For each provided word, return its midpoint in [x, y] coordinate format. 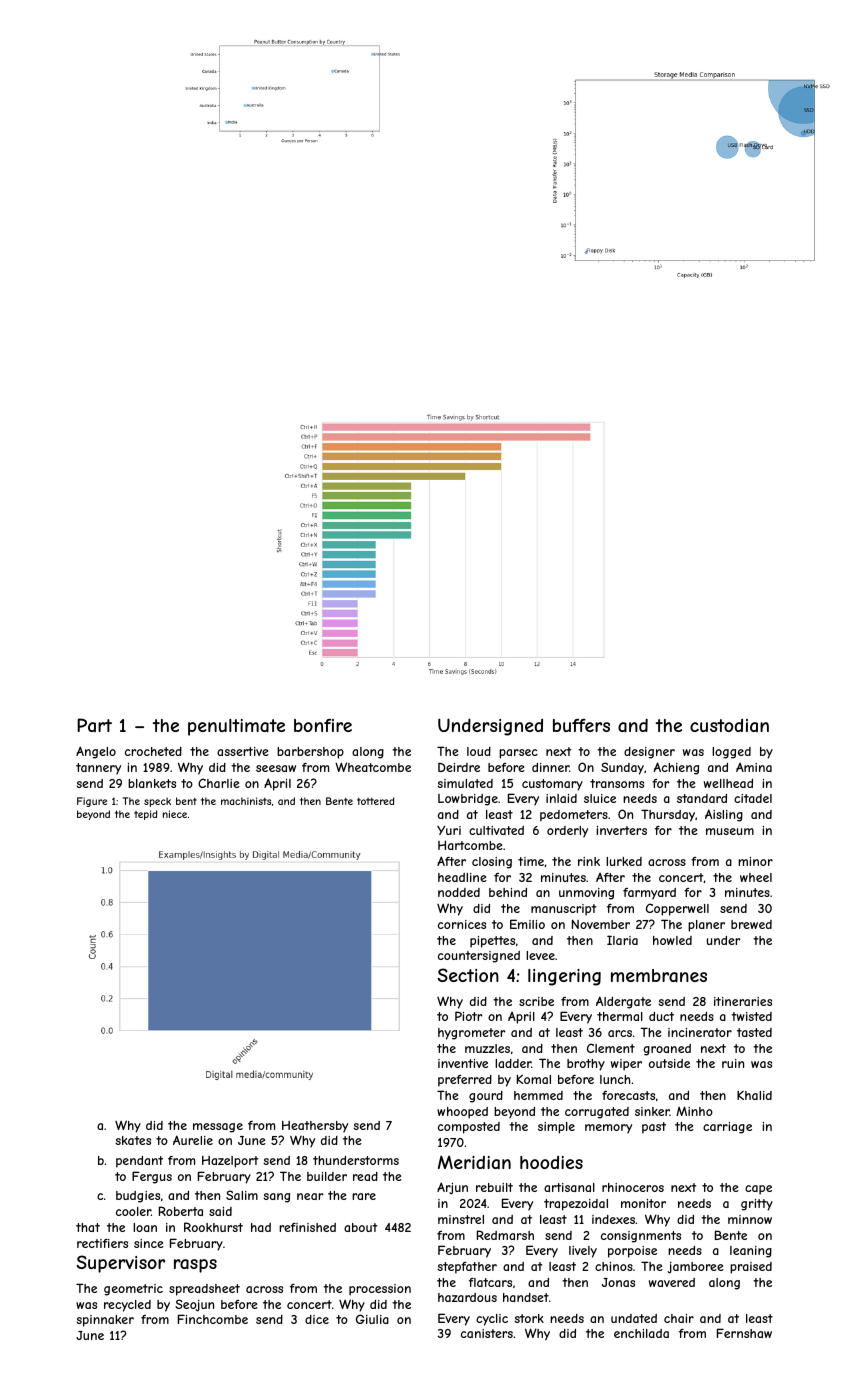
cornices [462, 924]
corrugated [597, 1113]
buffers [581, 725]
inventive [463, 1063]
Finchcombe [213, 1319]
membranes [659, 975]
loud [479, 751]
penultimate [236, 727]
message [218, 1128]
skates [133, 1140]
